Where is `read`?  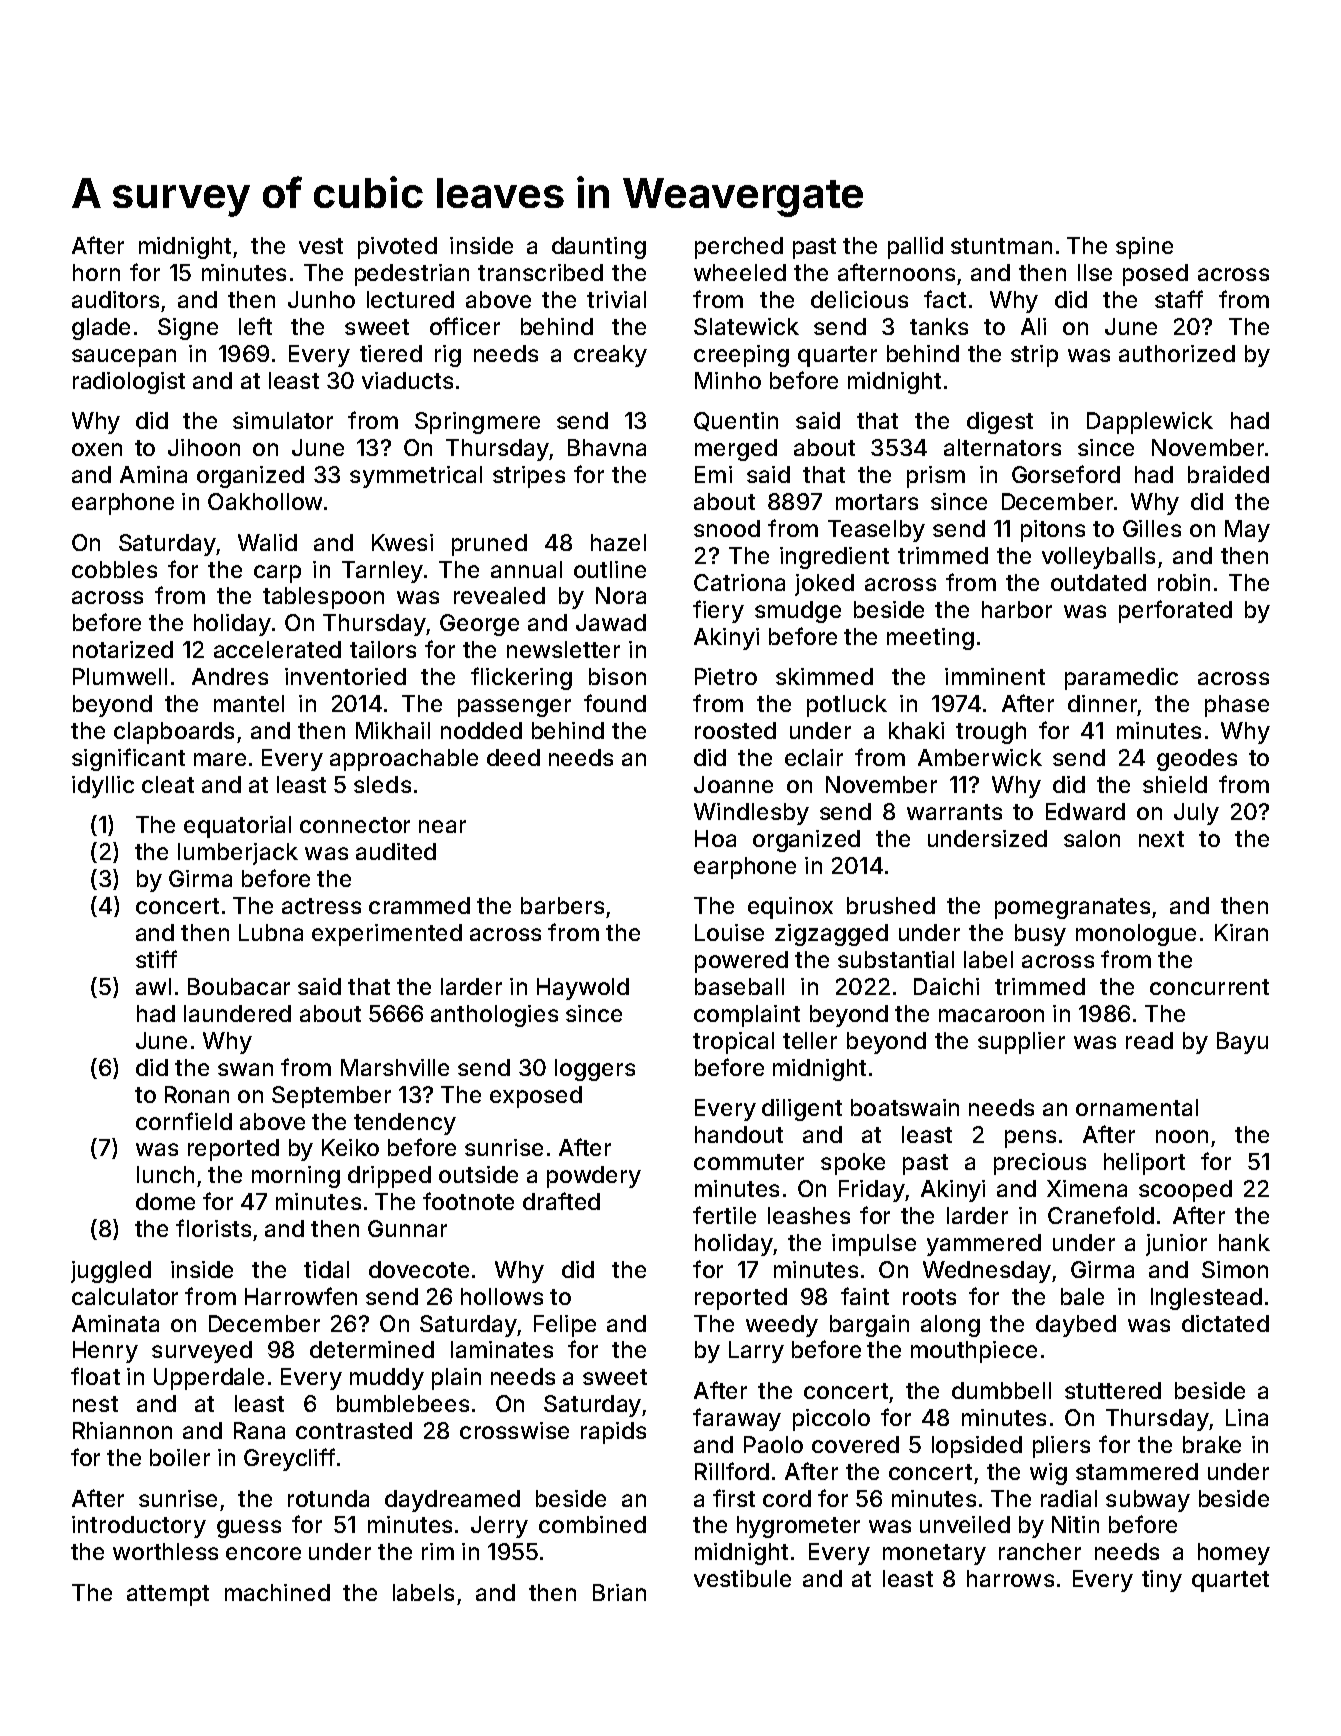
read is located at coordinates (1149, 1040).
